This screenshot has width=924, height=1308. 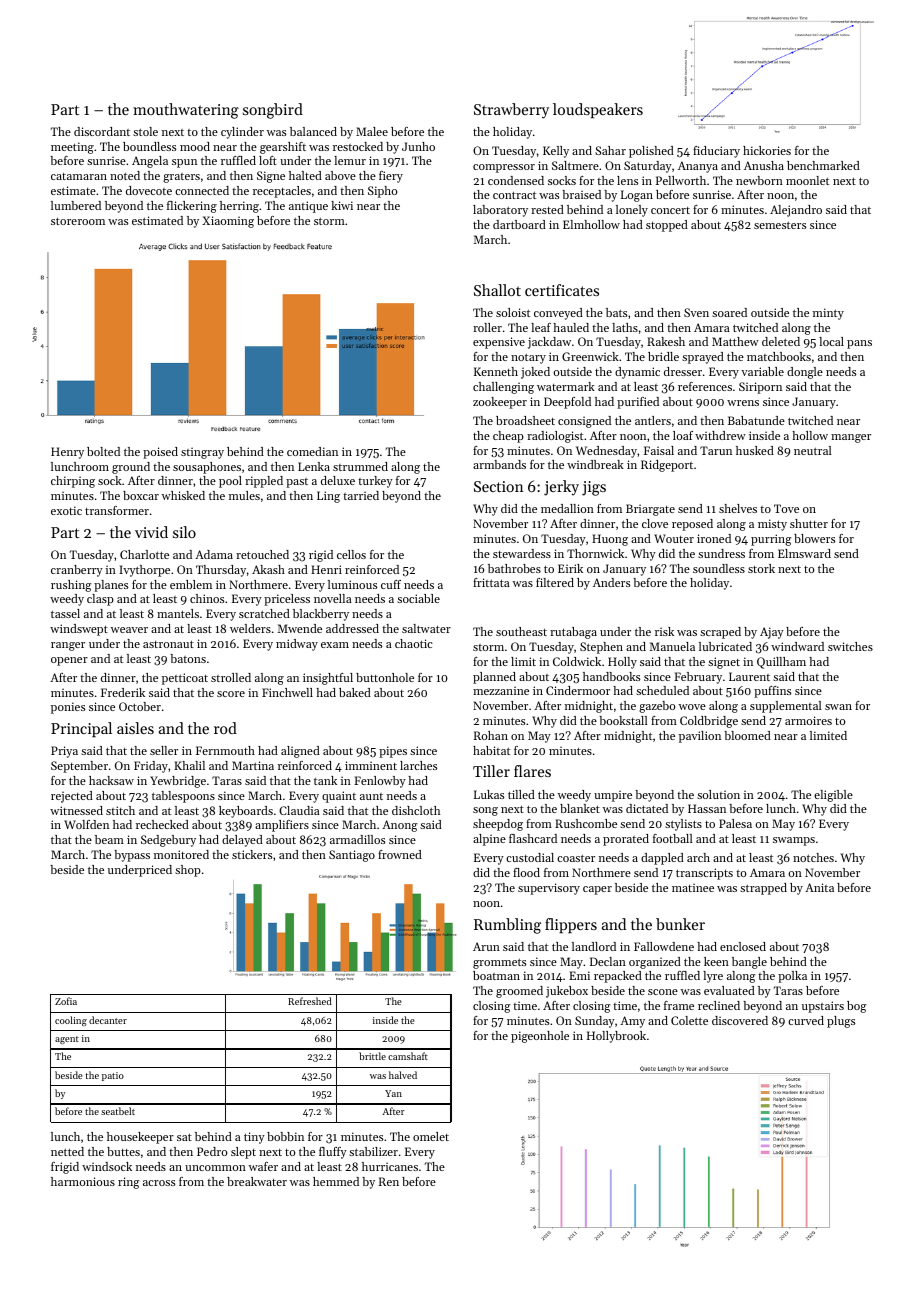 What do you see at coordinates (598, 110) in the screenshot?
I see `loudspeakers` at bounding box center [598, 110].
